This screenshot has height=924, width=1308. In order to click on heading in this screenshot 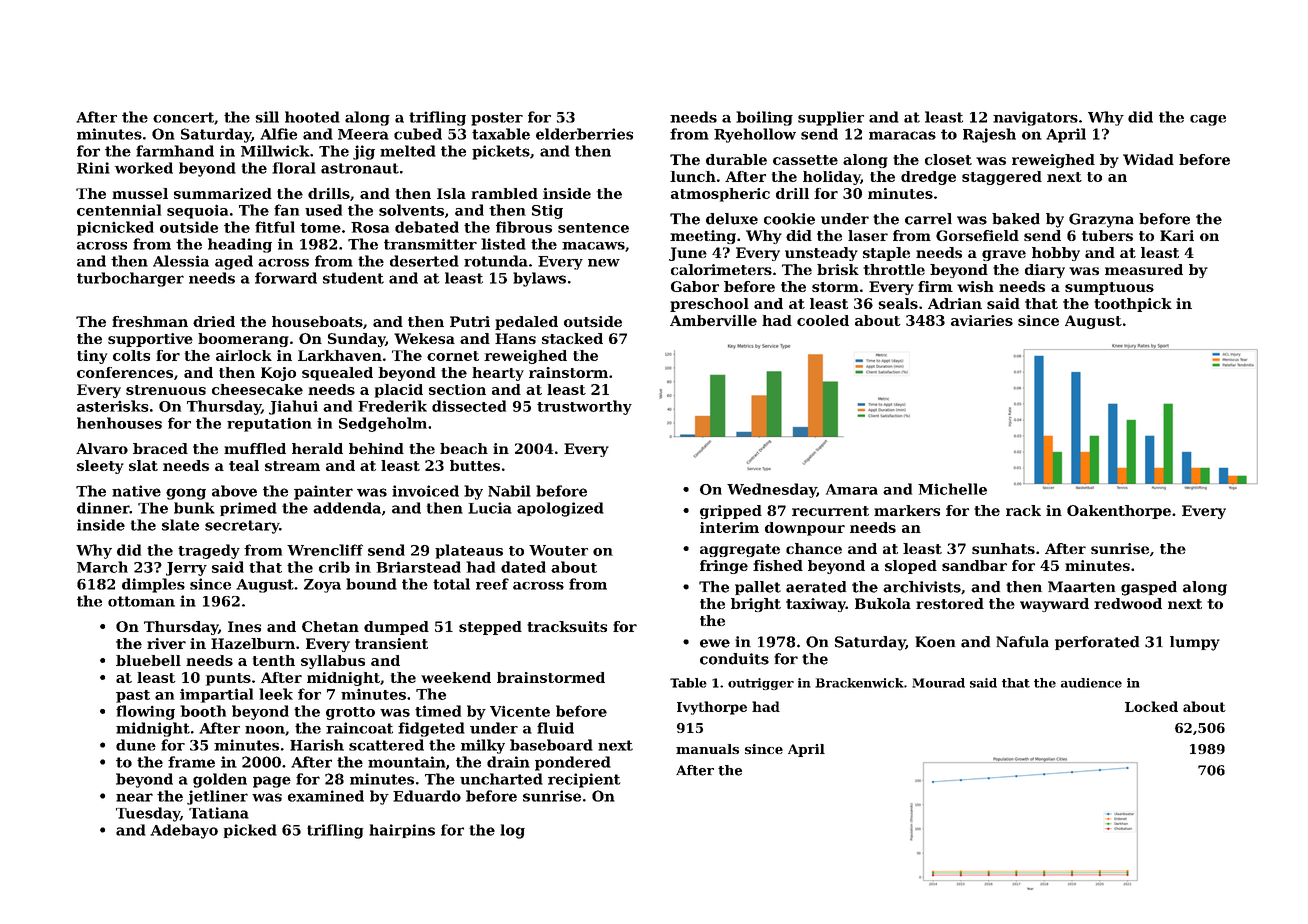, I will do `click(240, 245)`.
